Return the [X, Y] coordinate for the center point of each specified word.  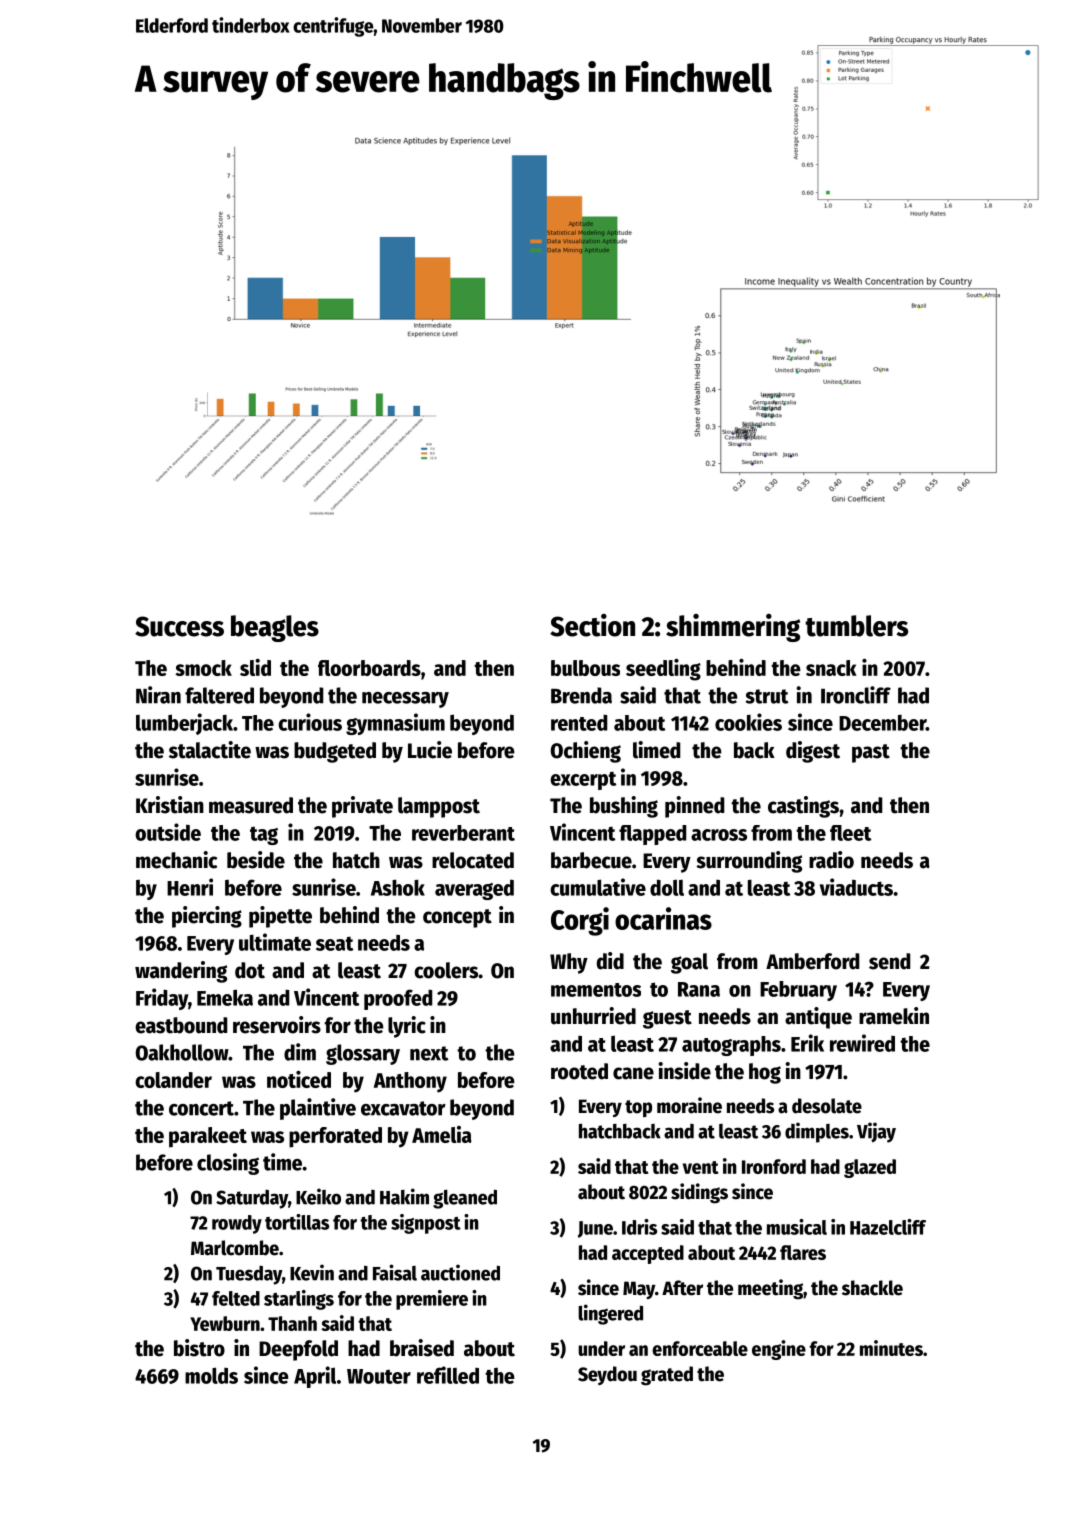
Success [179, 626]
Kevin [312, 1272]
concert [201, 1108]
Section [592, 625]
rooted [579, 1071]
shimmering [733, 628]
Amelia [442, 1134]
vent [700, 1167]
